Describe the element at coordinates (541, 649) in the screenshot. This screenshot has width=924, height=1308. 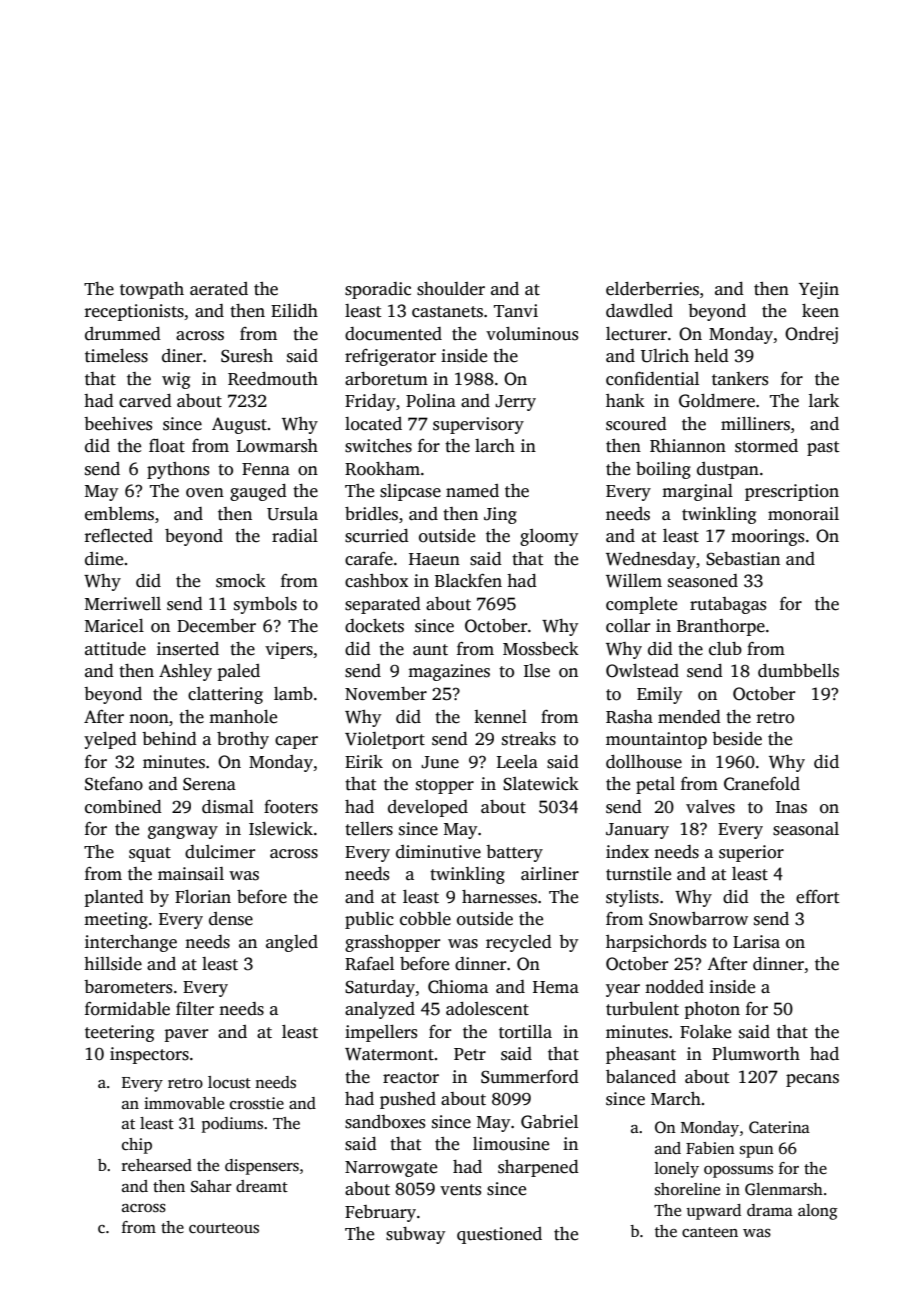
I see `Mossbeck` at that location.
